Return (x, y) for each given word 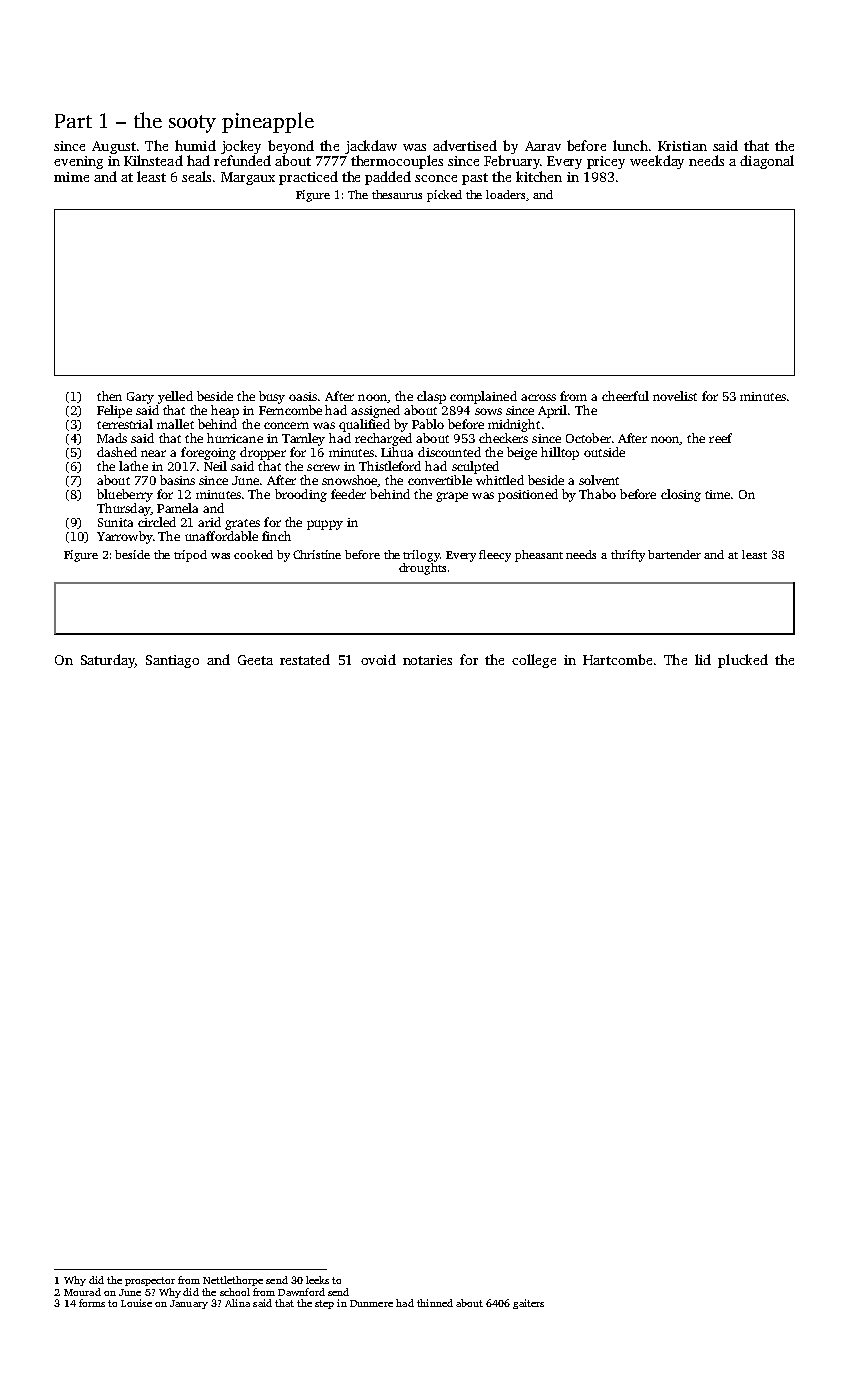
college (534, 661)
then (109, 396)
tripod (190, 556)
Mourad (82, 1292)
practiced (308, 178)
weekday (657, 162)
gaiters (528, 1304)
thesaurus (397, 194)
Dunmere (371, 1303)
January (189, 1304)
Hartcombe (617, 659)
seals (196, 176)
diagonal (767, 162)
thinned (435, 1303)
